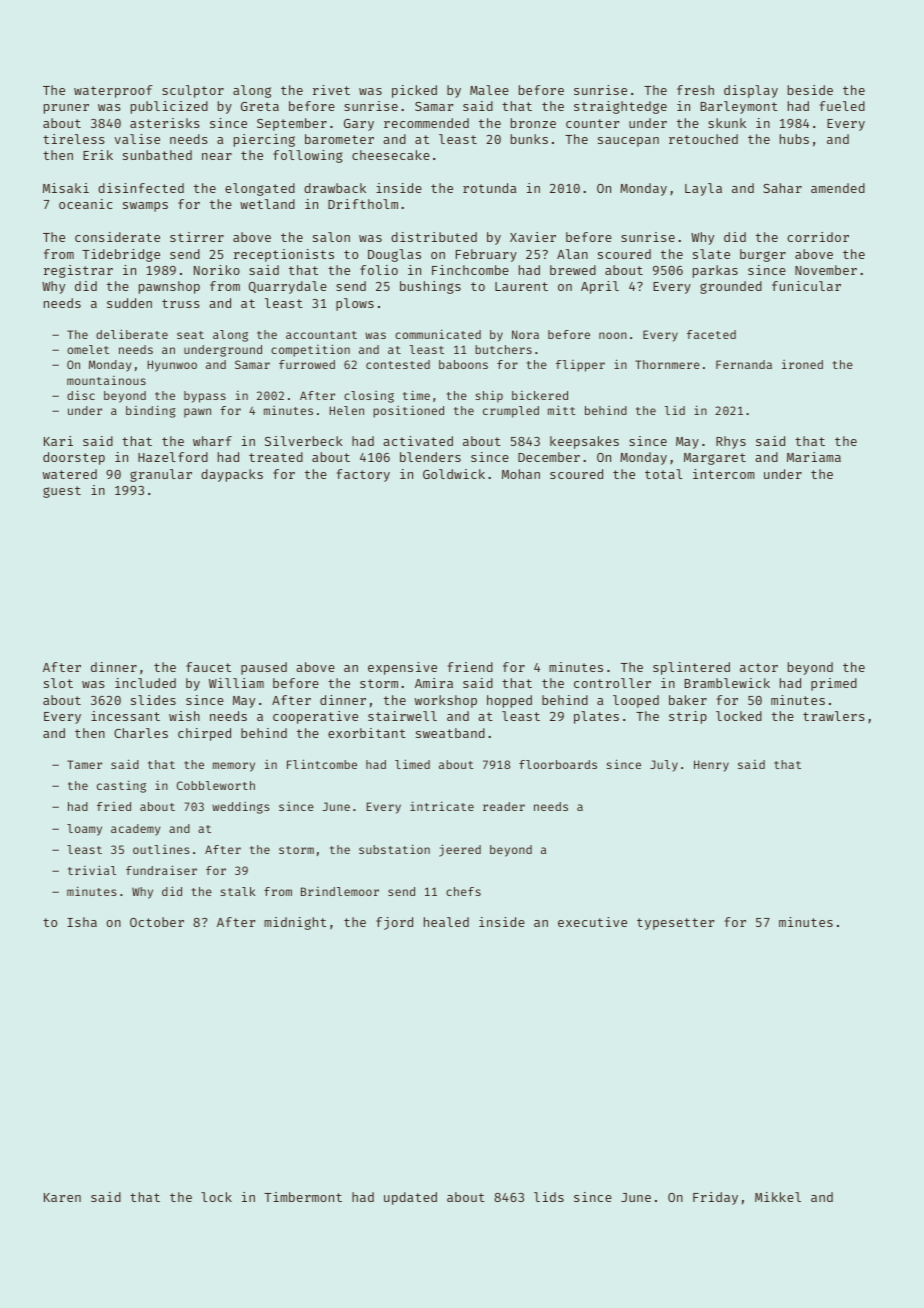 Image resolution: width=924 pixels, height=1308 pixels. I want to click on intercom, so click(724, 474).
